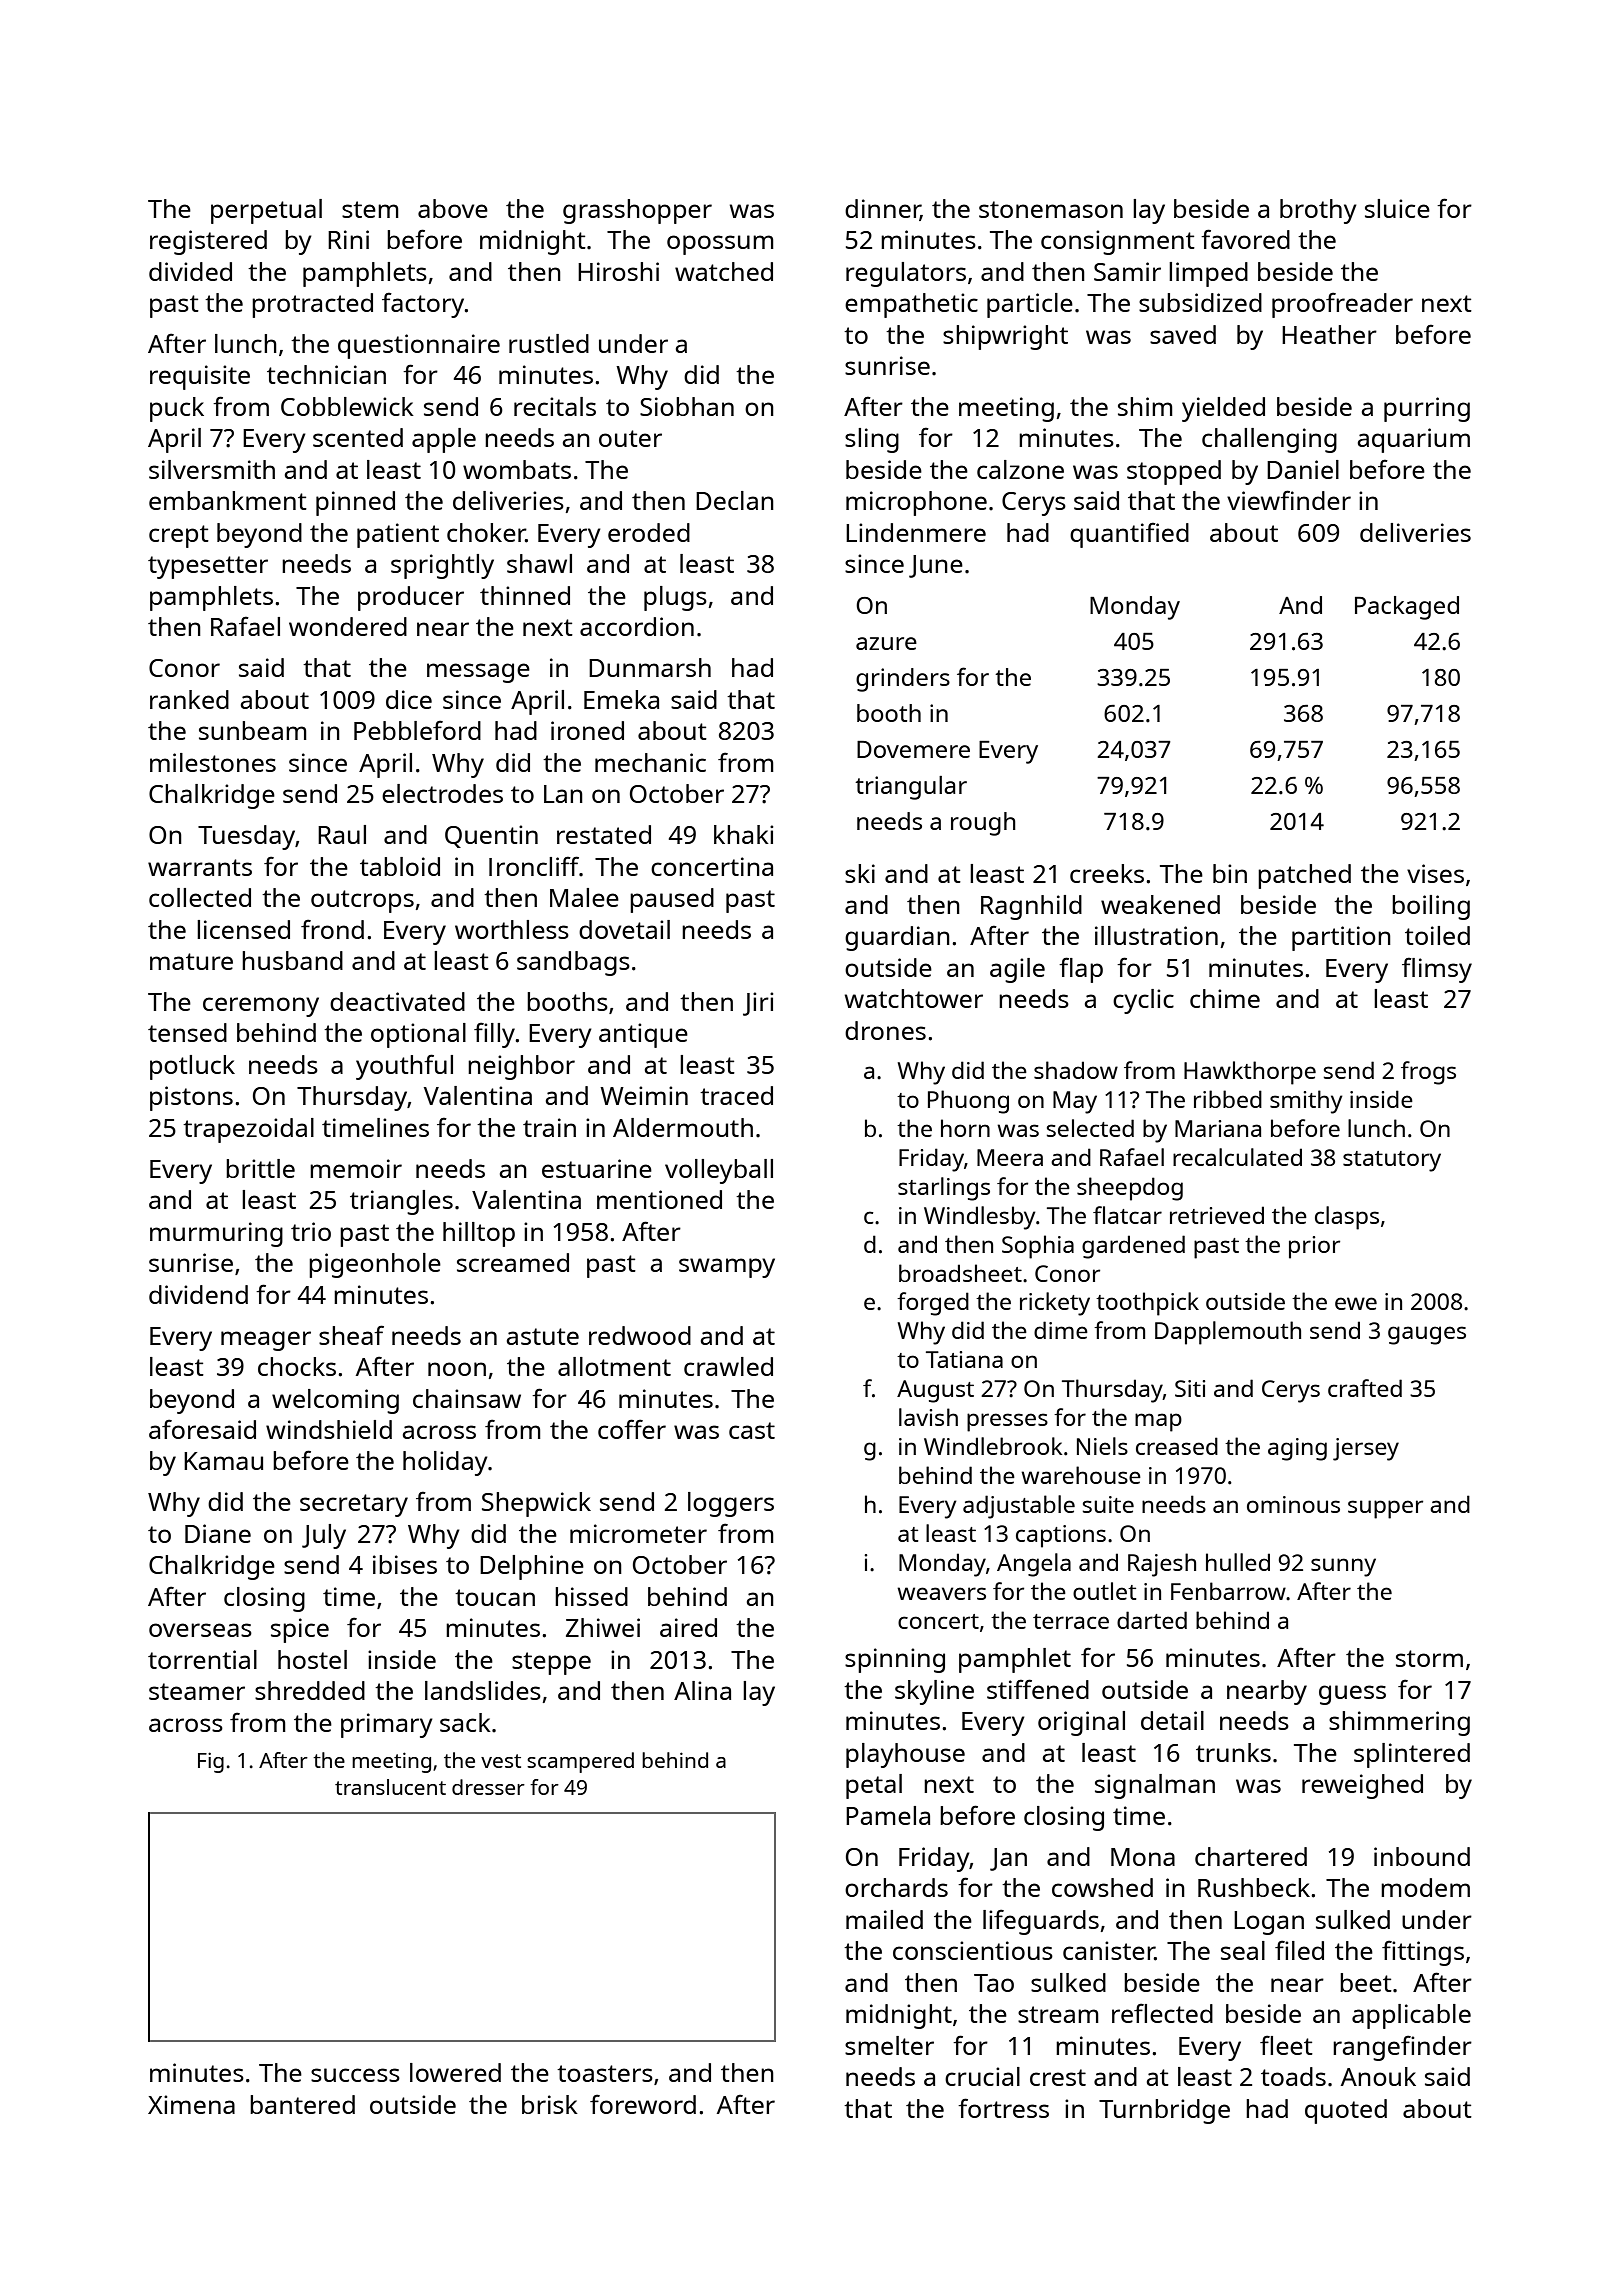 The image size is (1620, 2292). What do you see at coordinates (1437, 970) in the image?
I see `flimsy` at bounding box center [1437, 970].
